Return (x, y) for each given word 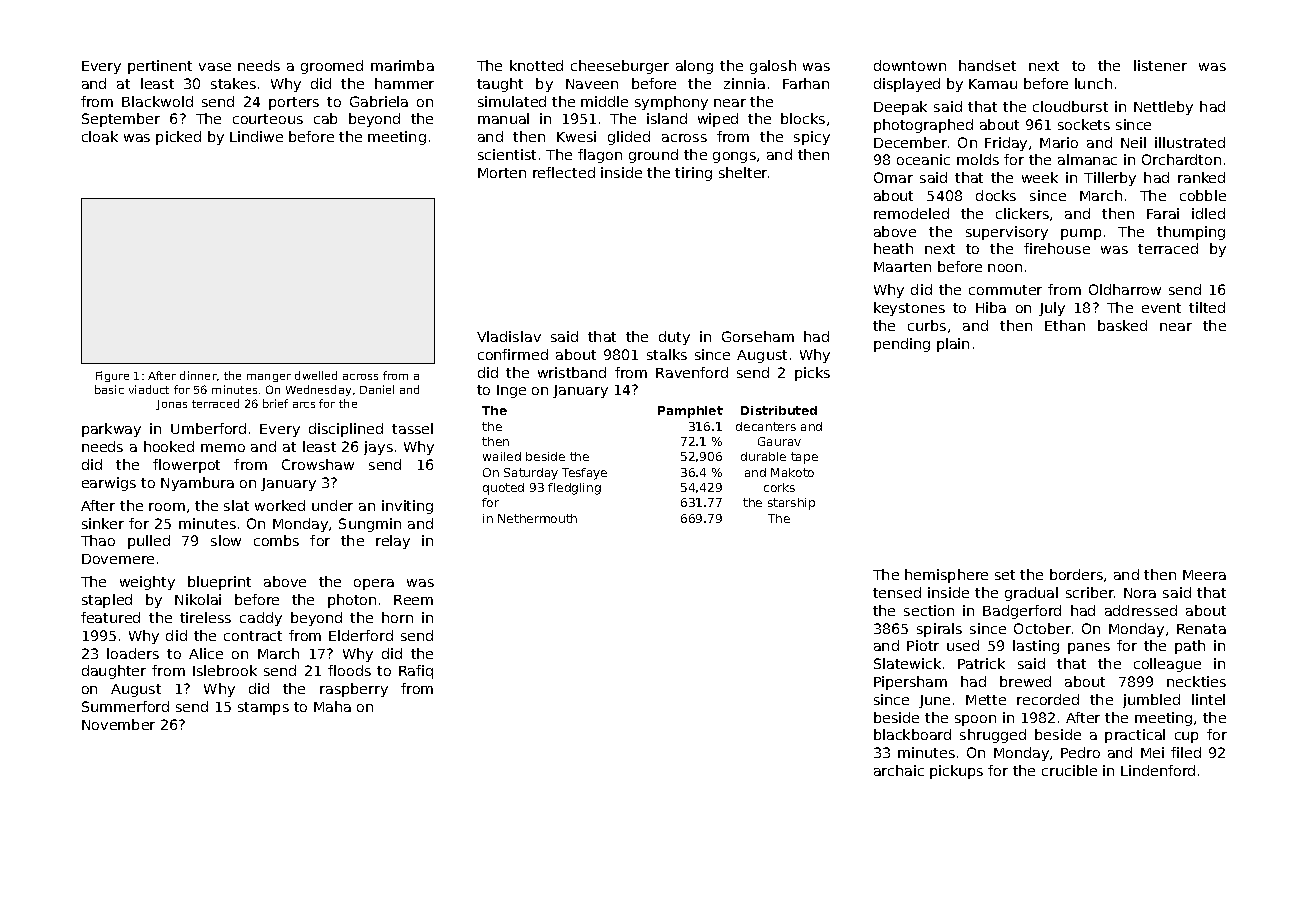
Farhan (806, 83)
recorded (1048, 699)
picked (178, 138)
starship (791, 504)
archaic (899, 770)
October (1042, 628)
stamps (263, 708)
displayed (907, 85)
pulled (149, 542)
